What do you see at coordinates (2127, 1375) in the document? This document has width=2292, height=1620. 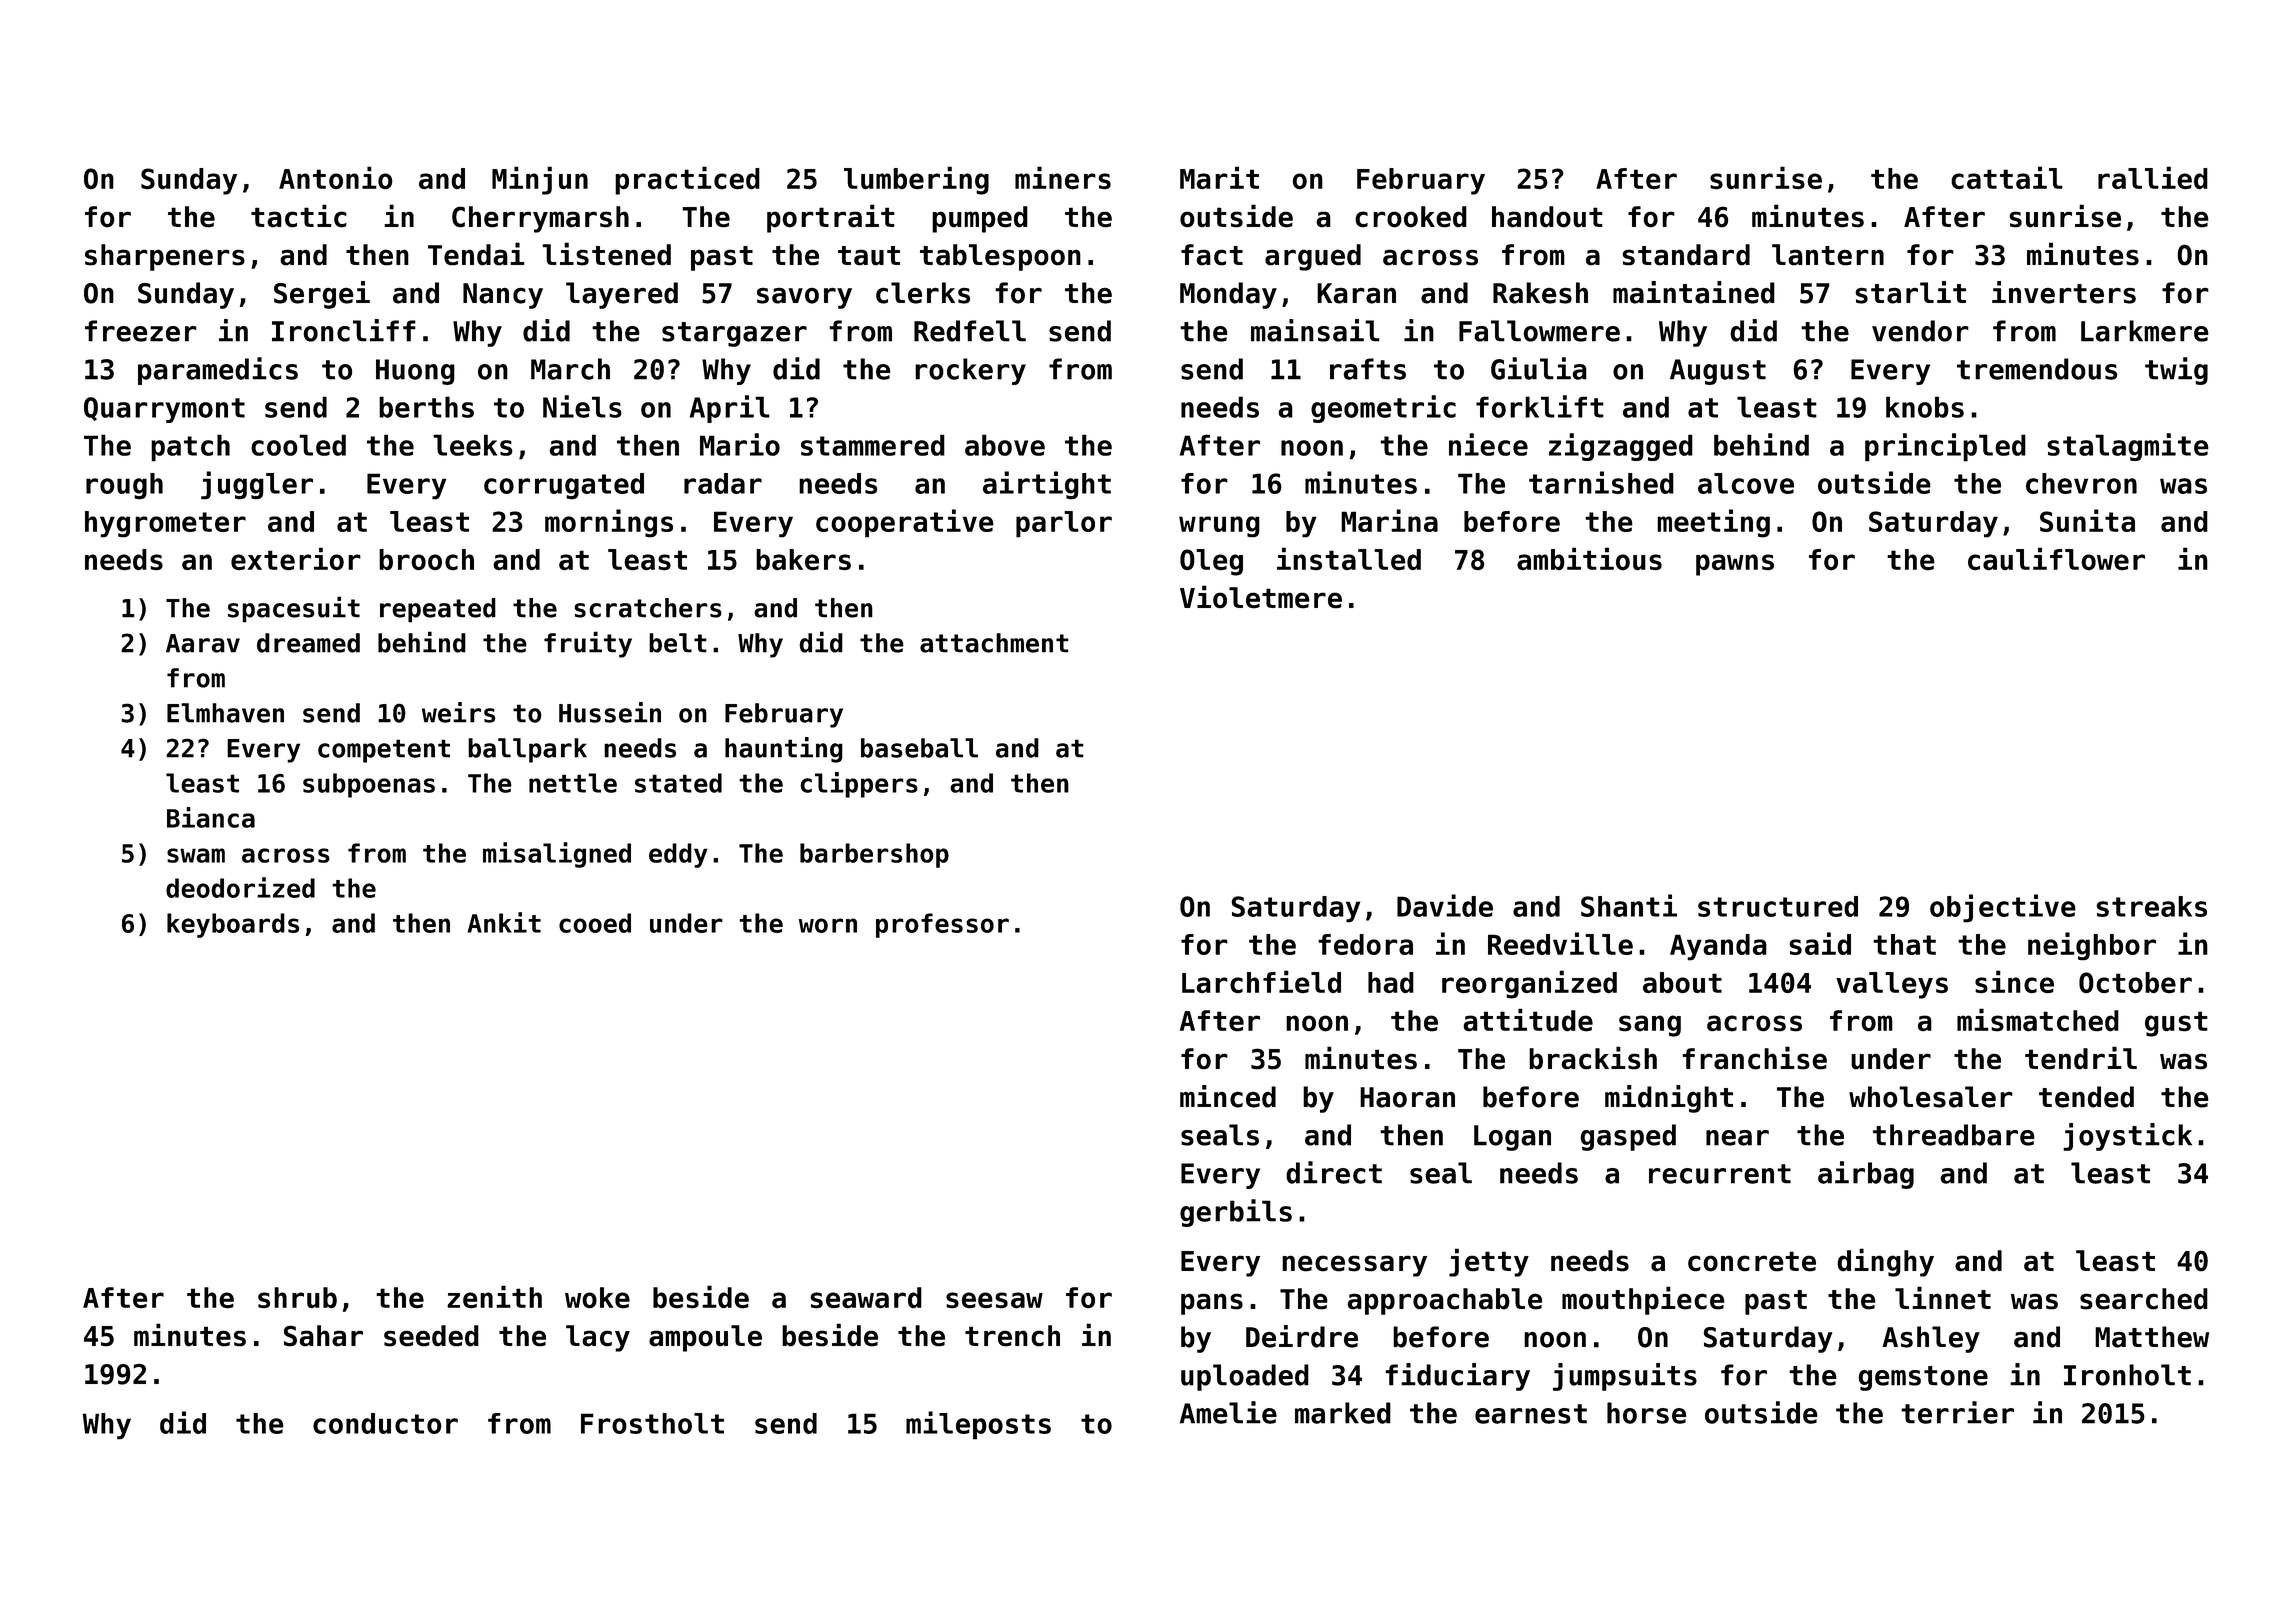 I see `Ironholt` at bounding box center [2127, 1375].
